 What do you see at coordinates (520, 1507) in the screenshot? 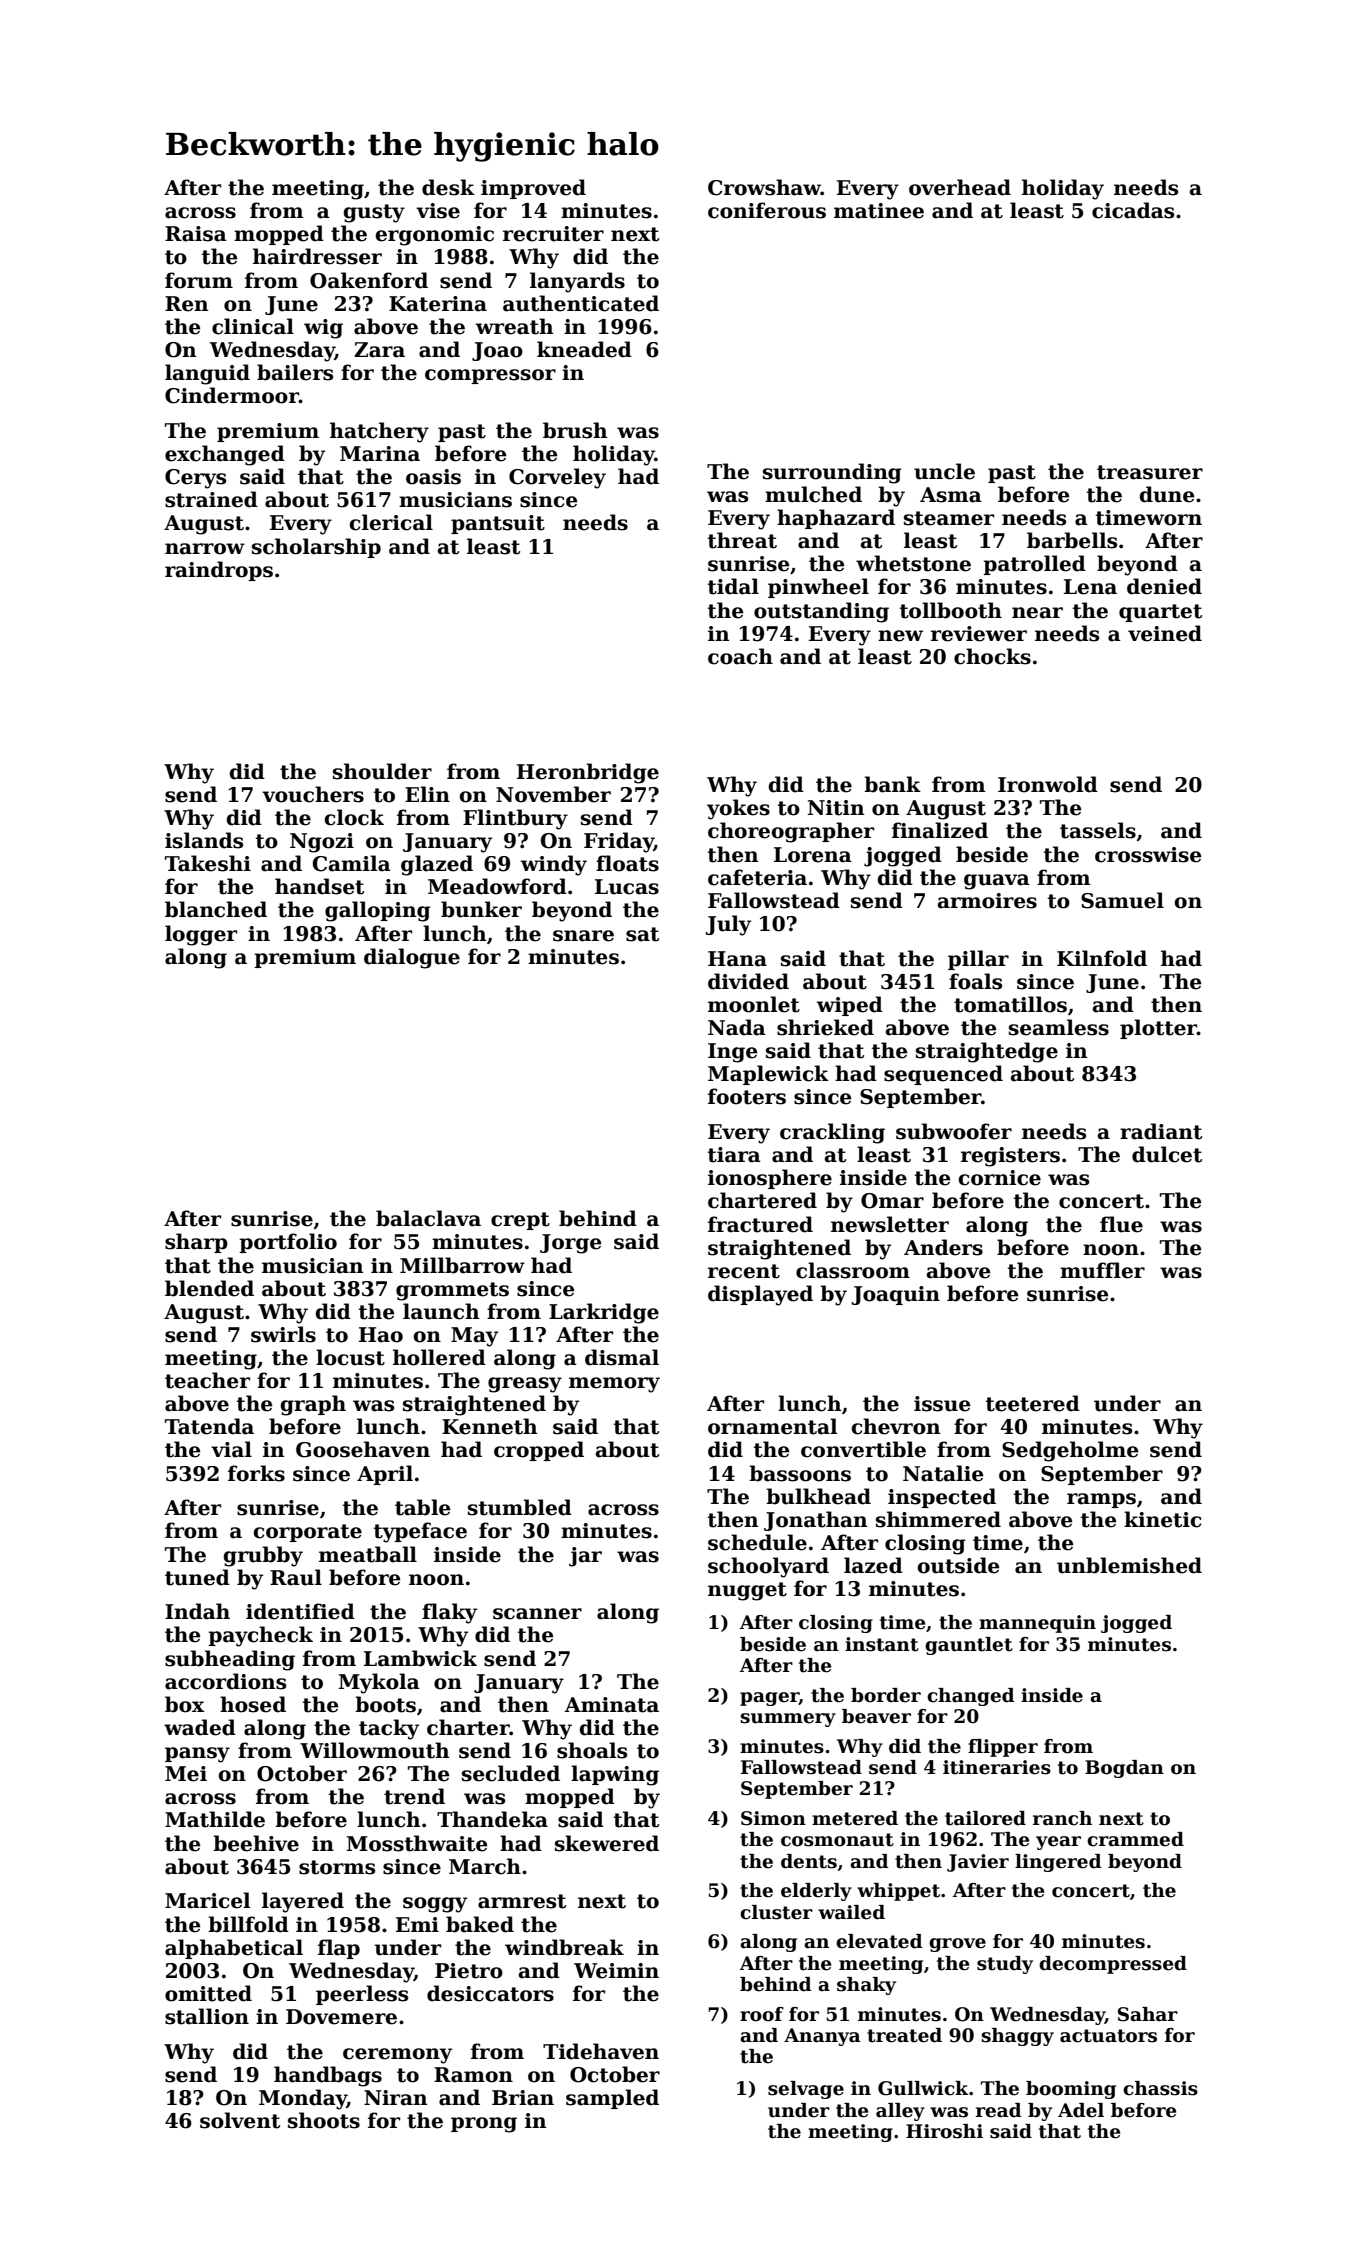
I see `stumbled` at bounding box center [520, 1507].
